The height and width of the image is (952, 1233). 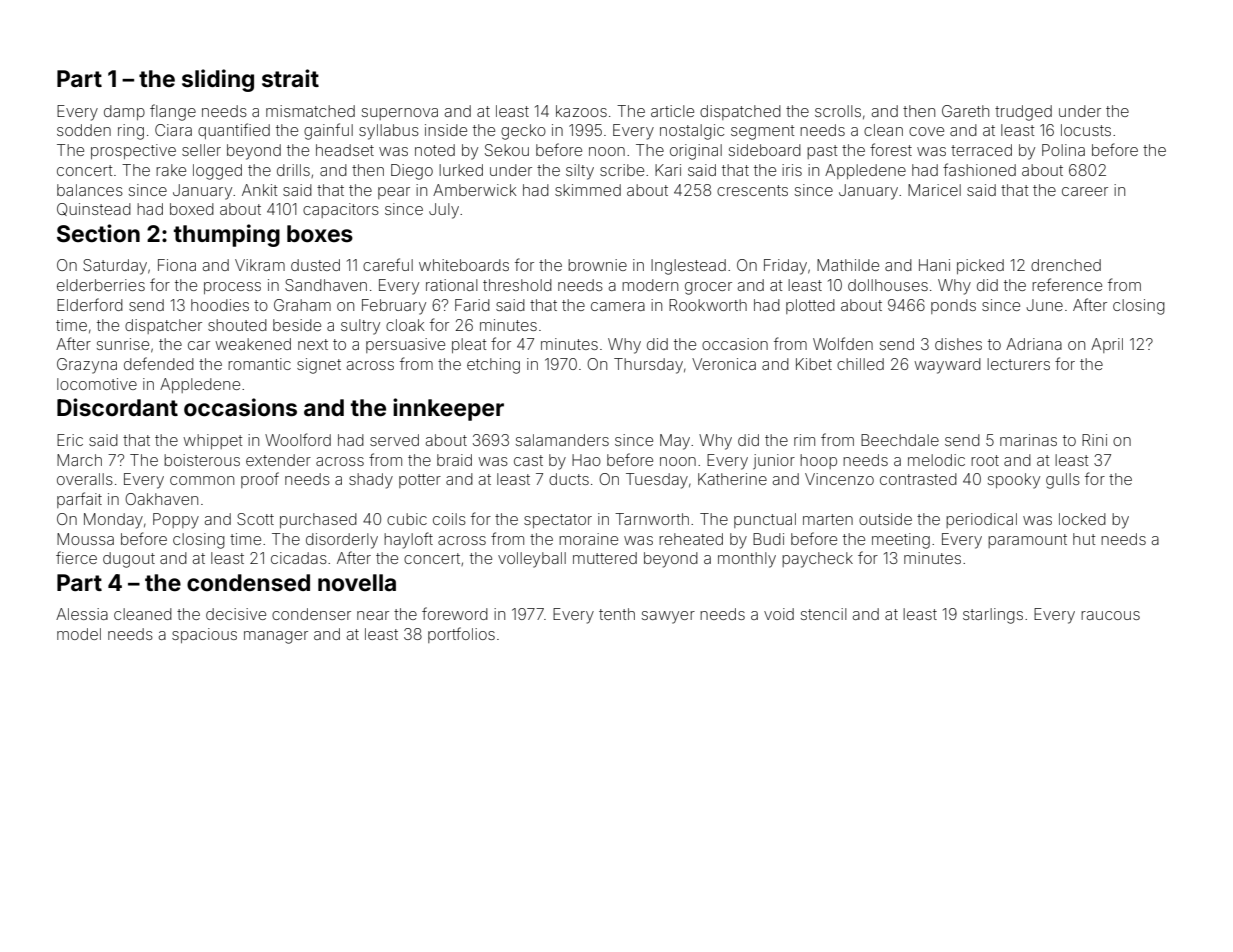 What do you see at coordinates (218, 80) in the image?
I see `sliding` at bounding box center [218, 80].
